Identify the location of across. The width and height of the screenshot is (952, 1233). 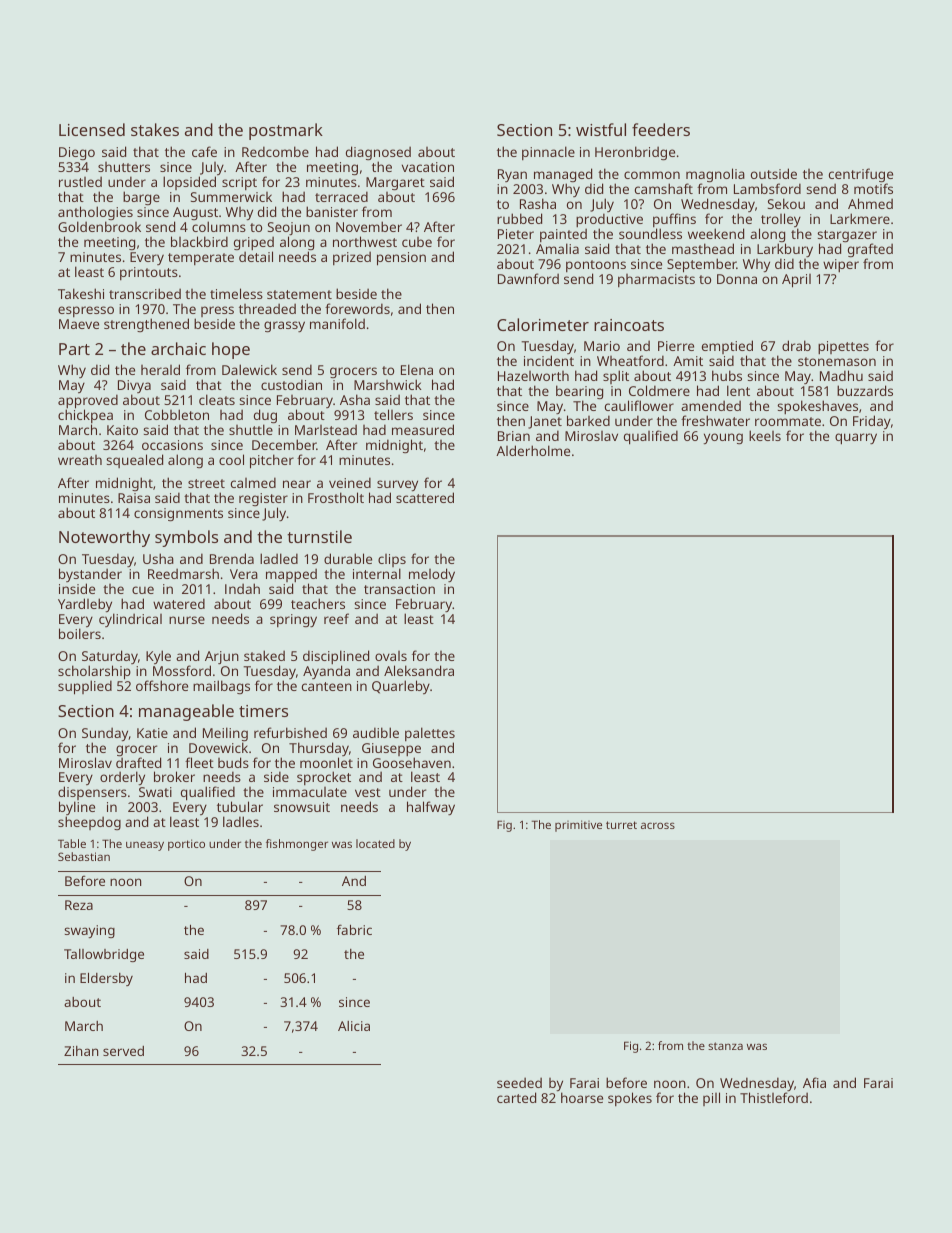
(658, 825).
